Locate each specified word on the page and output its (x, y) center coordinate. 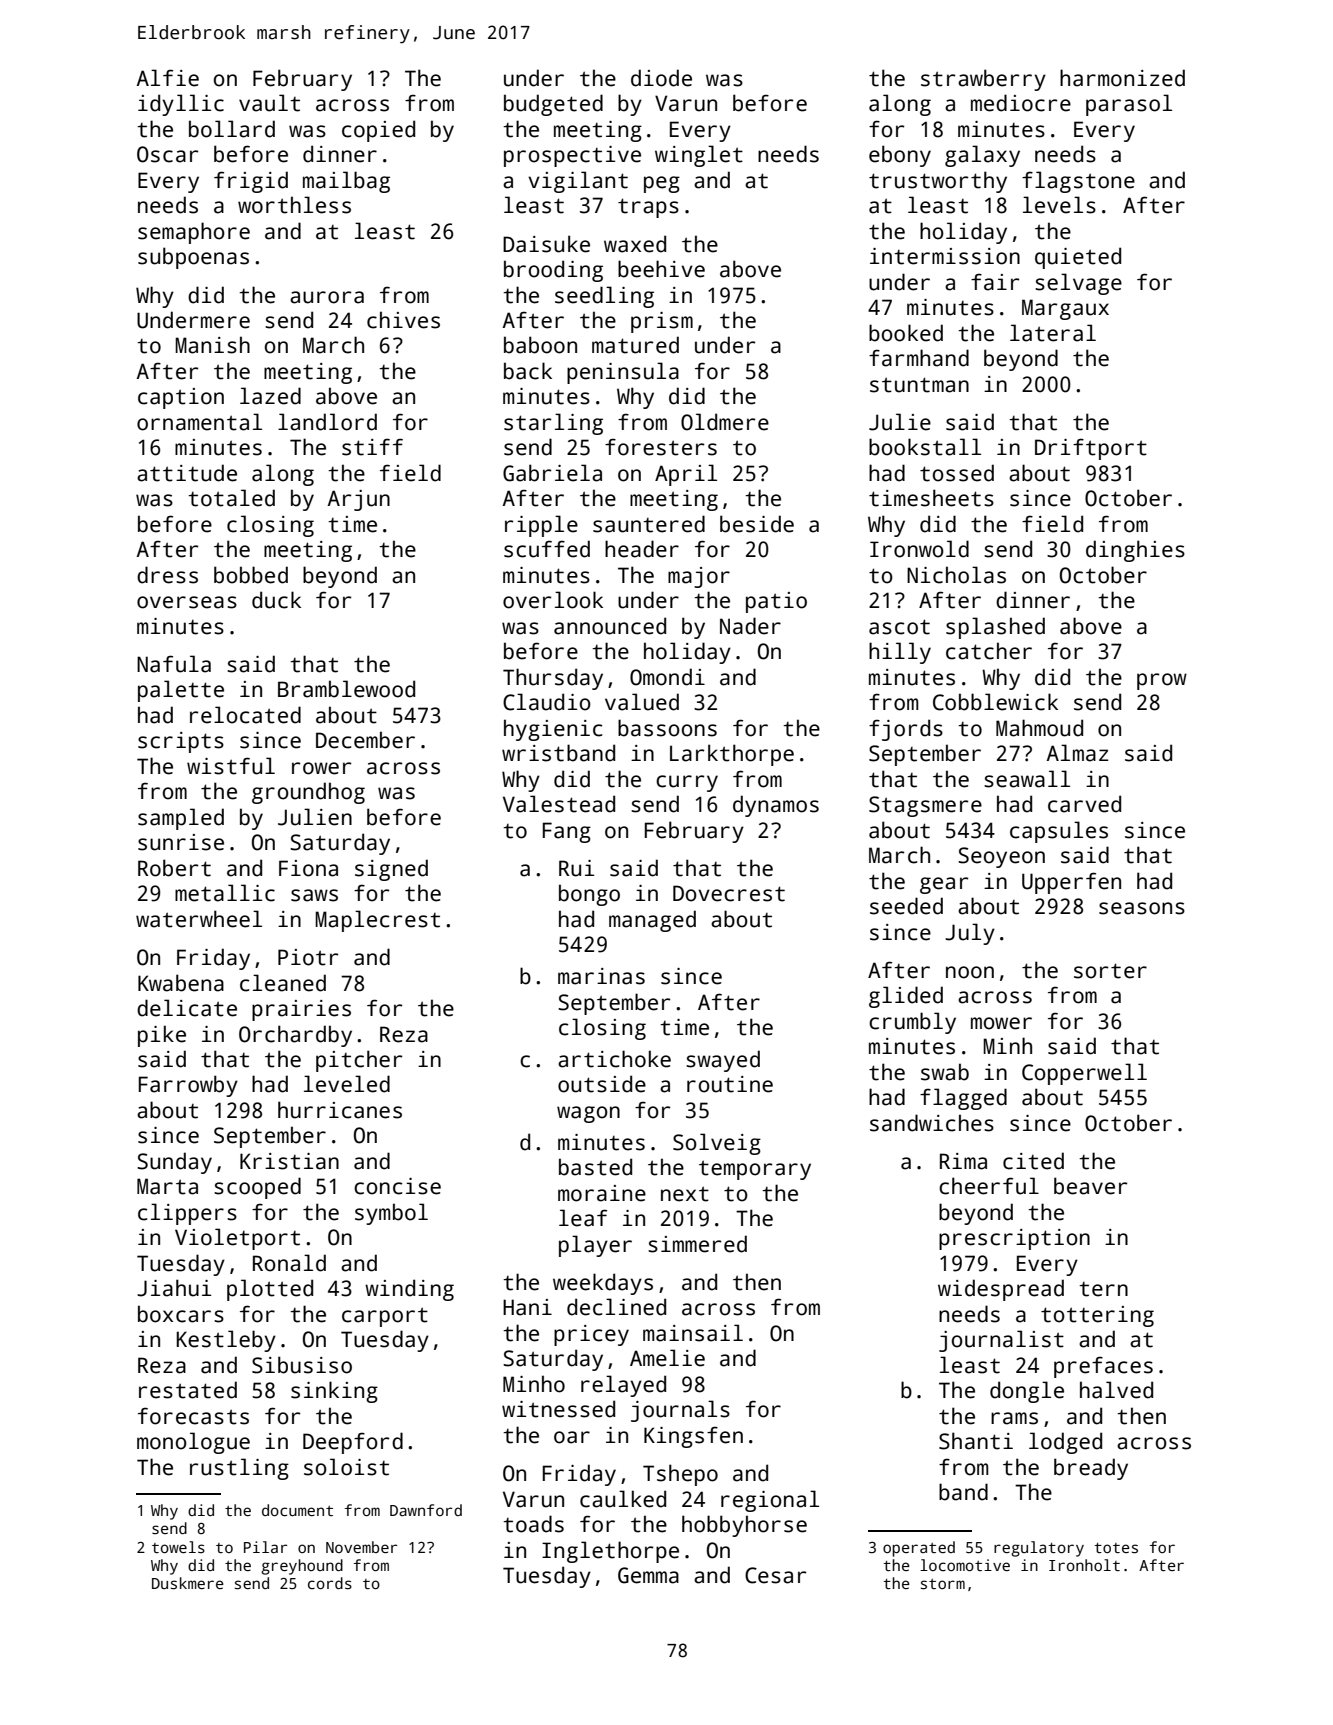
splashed (995, 628)
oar (572, 1437)
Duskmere (188, 1583)
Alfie (167, 78)
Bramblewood (346, 689)
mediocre (1021, 103)
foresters (661, 447)
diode (661, 78)
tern (1103, 1289)
